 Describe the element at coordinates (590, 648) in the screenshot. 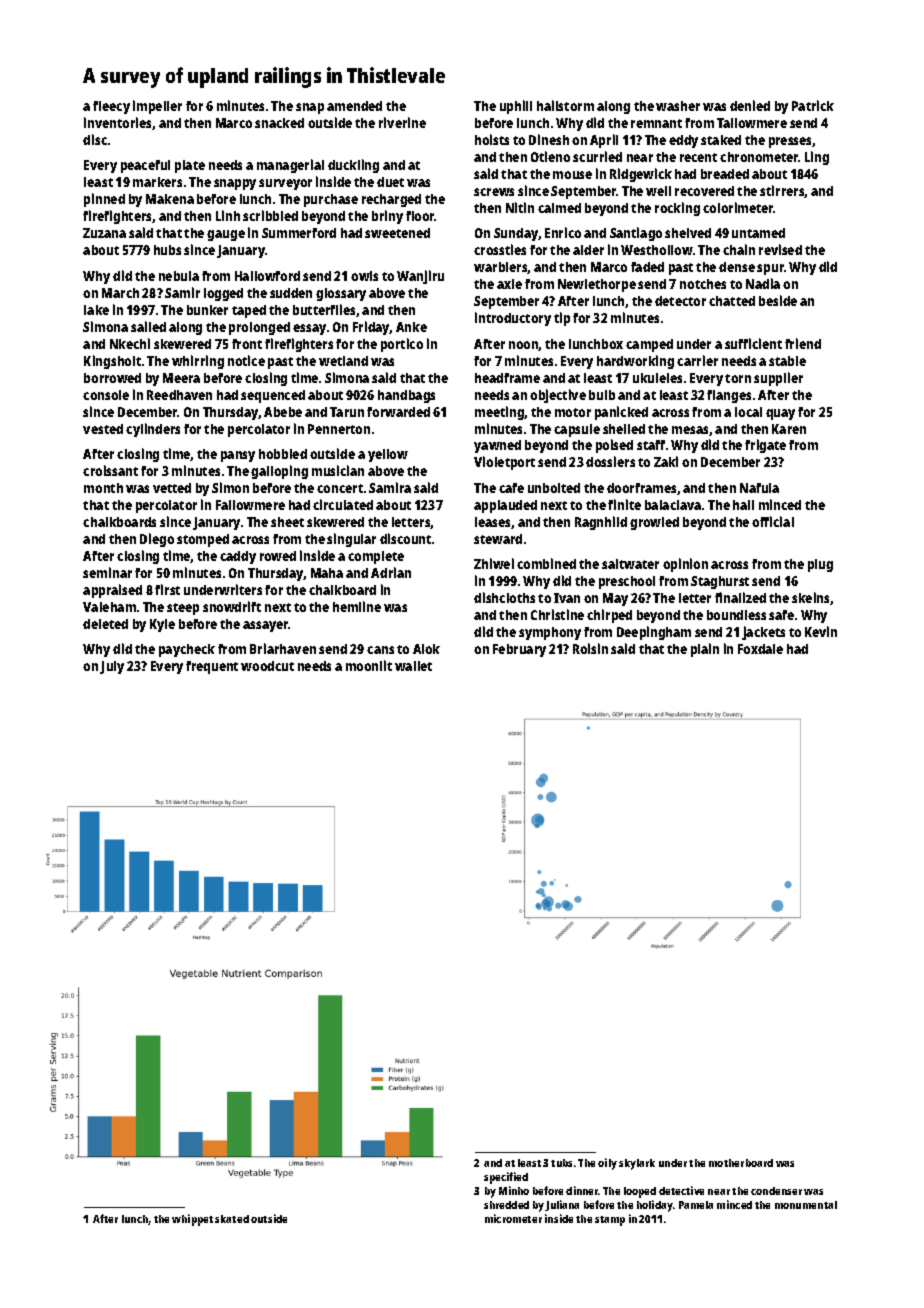

I see `Roisin` at that location.
